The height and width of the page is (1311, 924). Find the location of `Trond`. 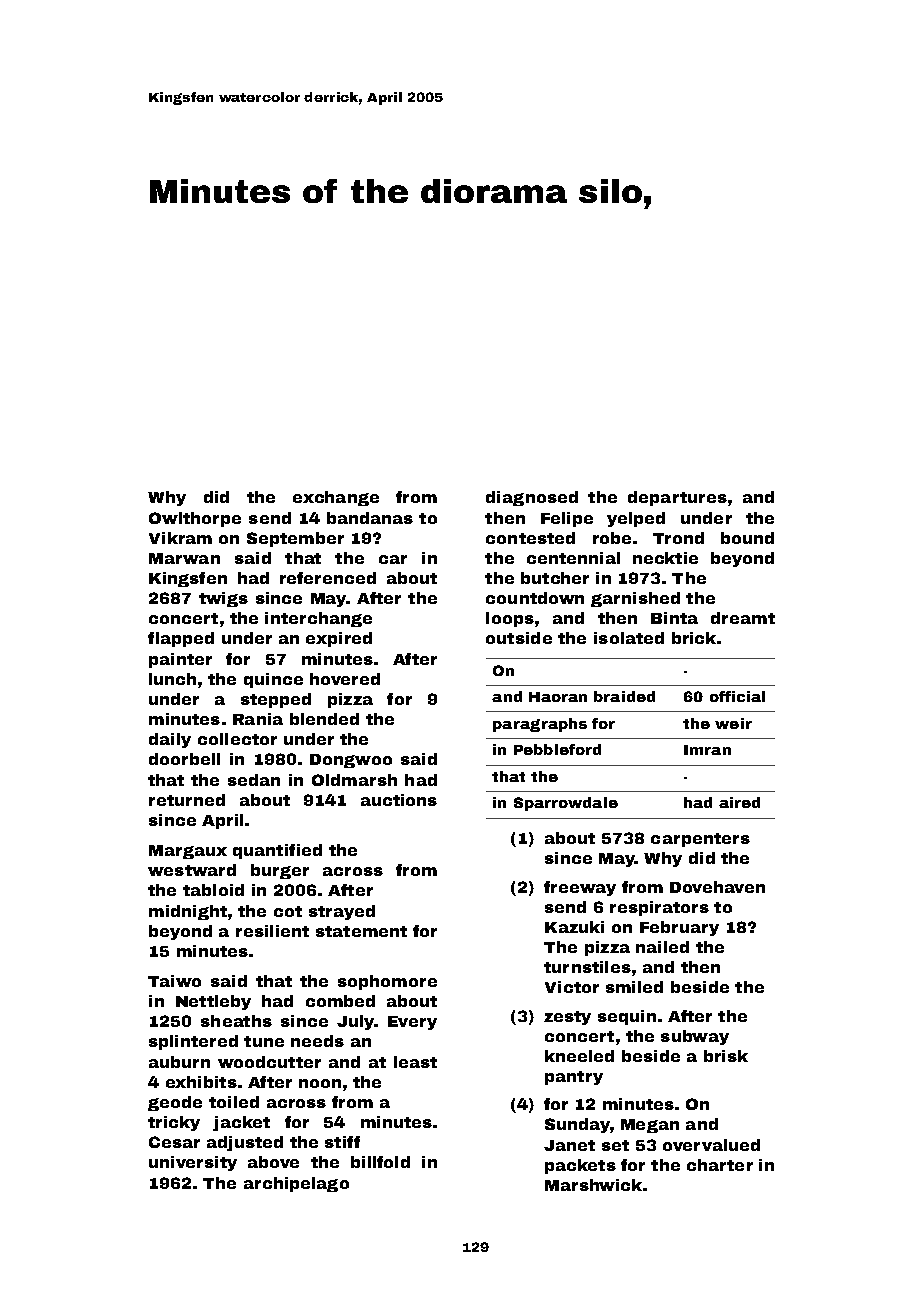

Trond is located at coordinates (678, 538).
